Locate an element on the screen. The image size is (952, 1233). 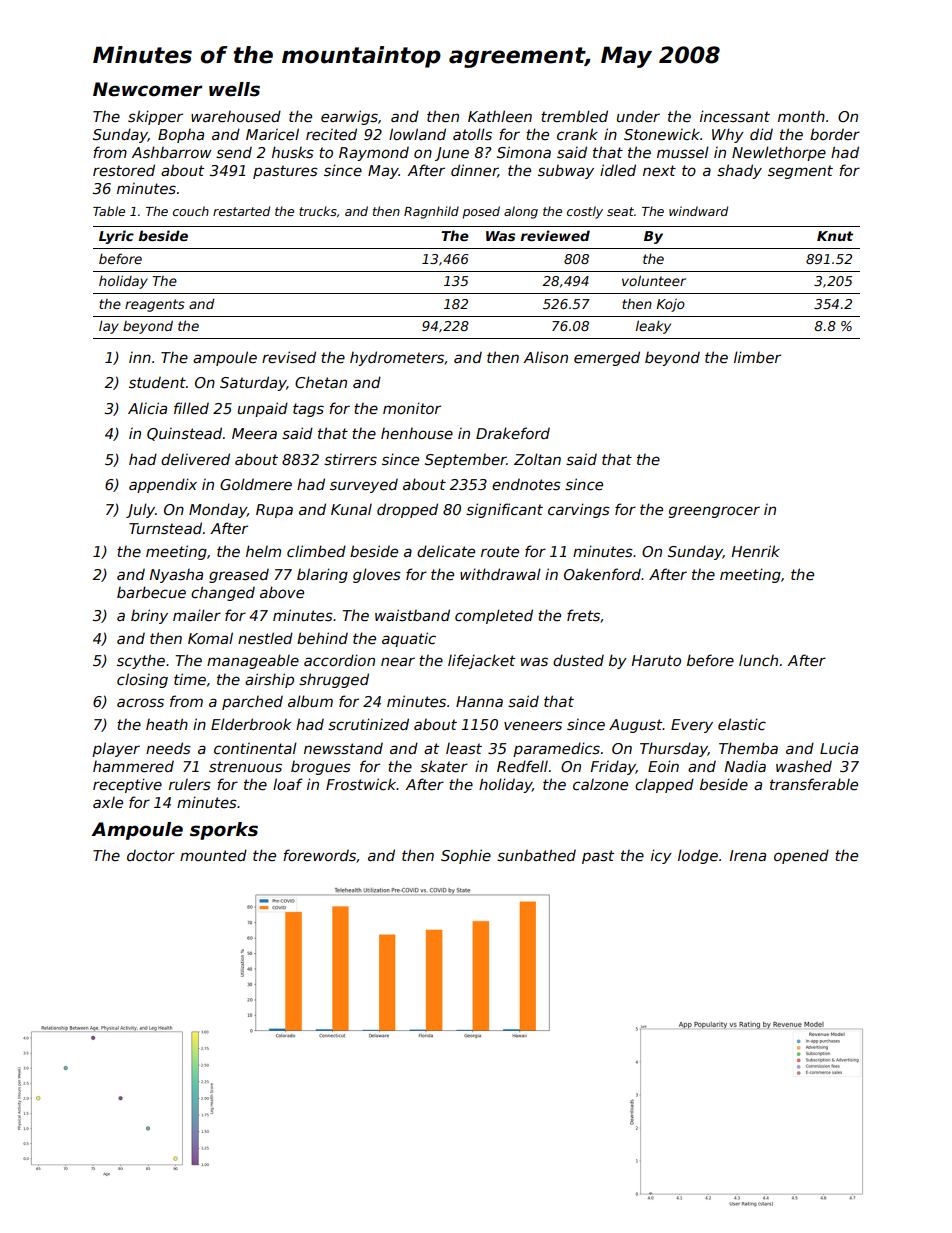
veneers is located at coordinates (533, 725).
